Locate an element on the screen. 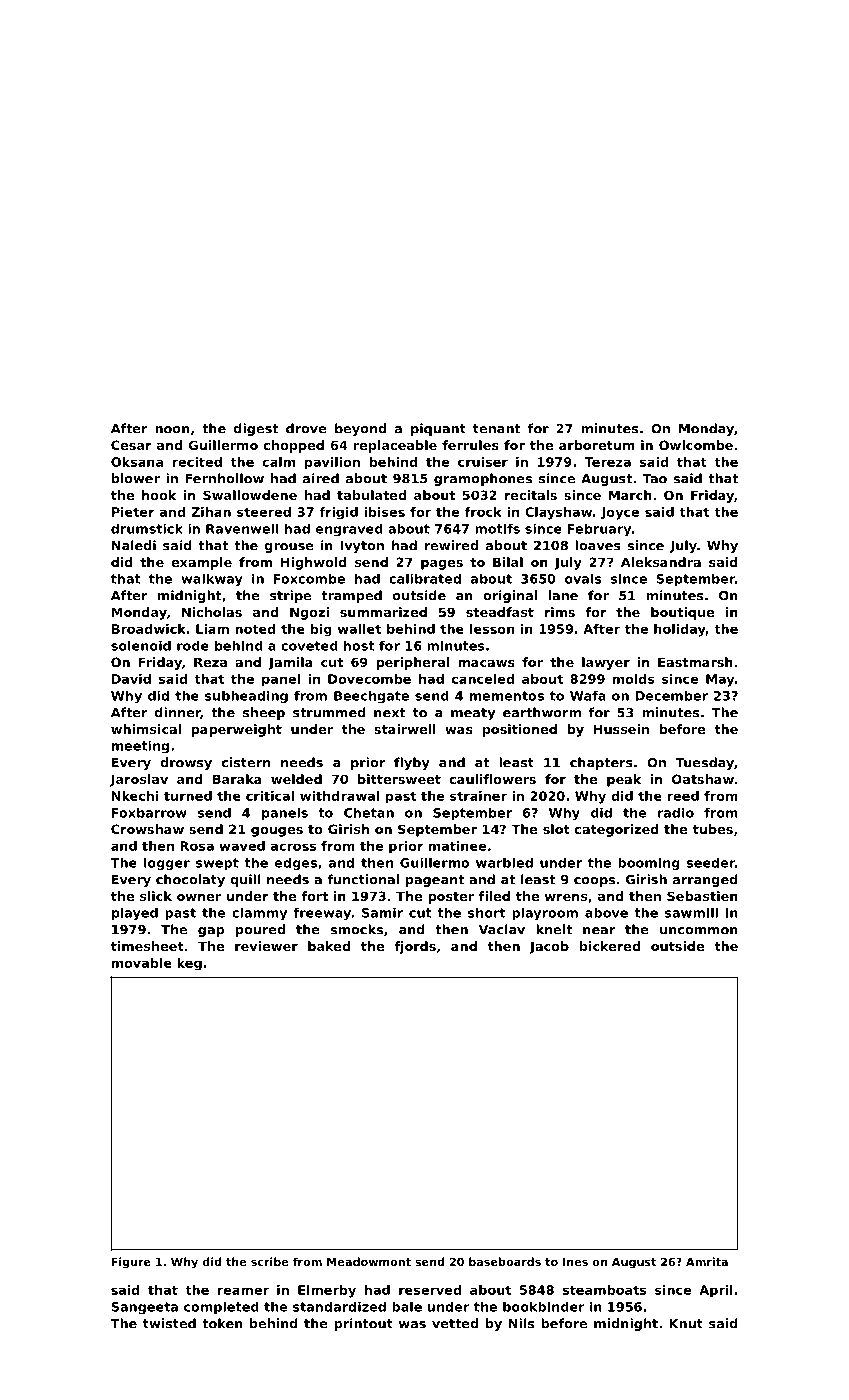  piquant is located at coordinates (438, 429).
